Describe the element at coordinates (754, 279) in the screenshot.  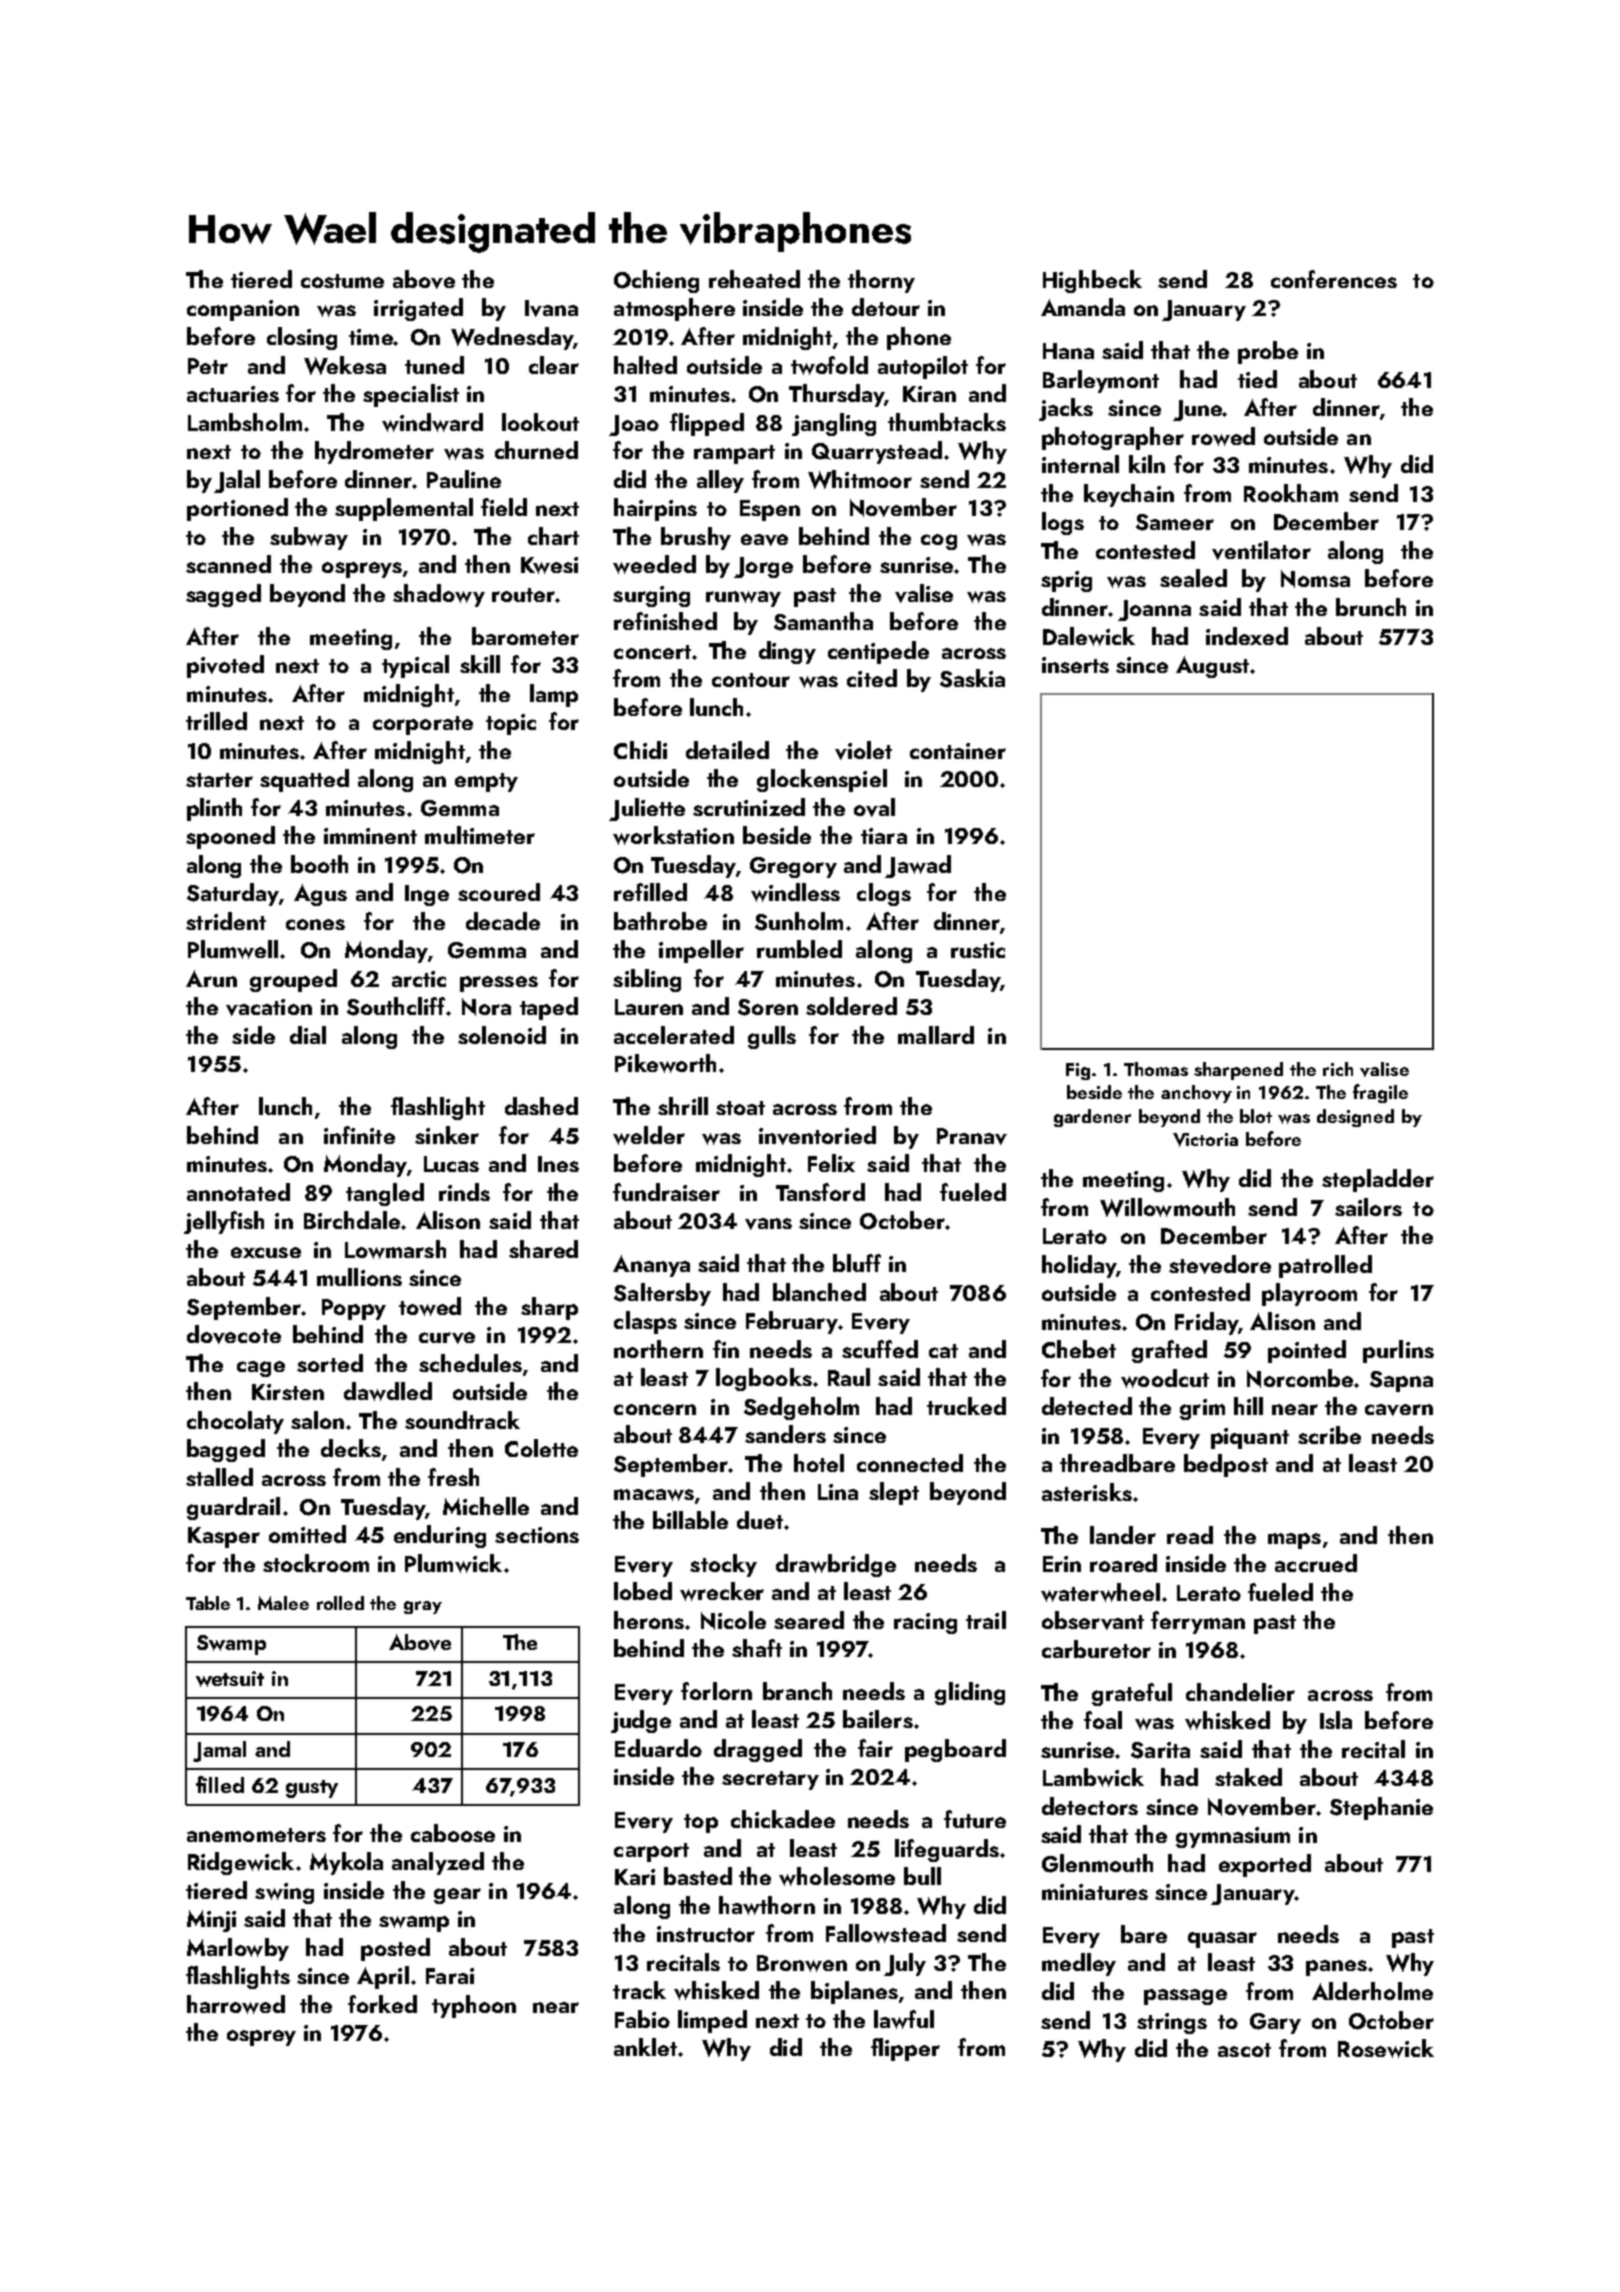
I see `reheated` at that location.
